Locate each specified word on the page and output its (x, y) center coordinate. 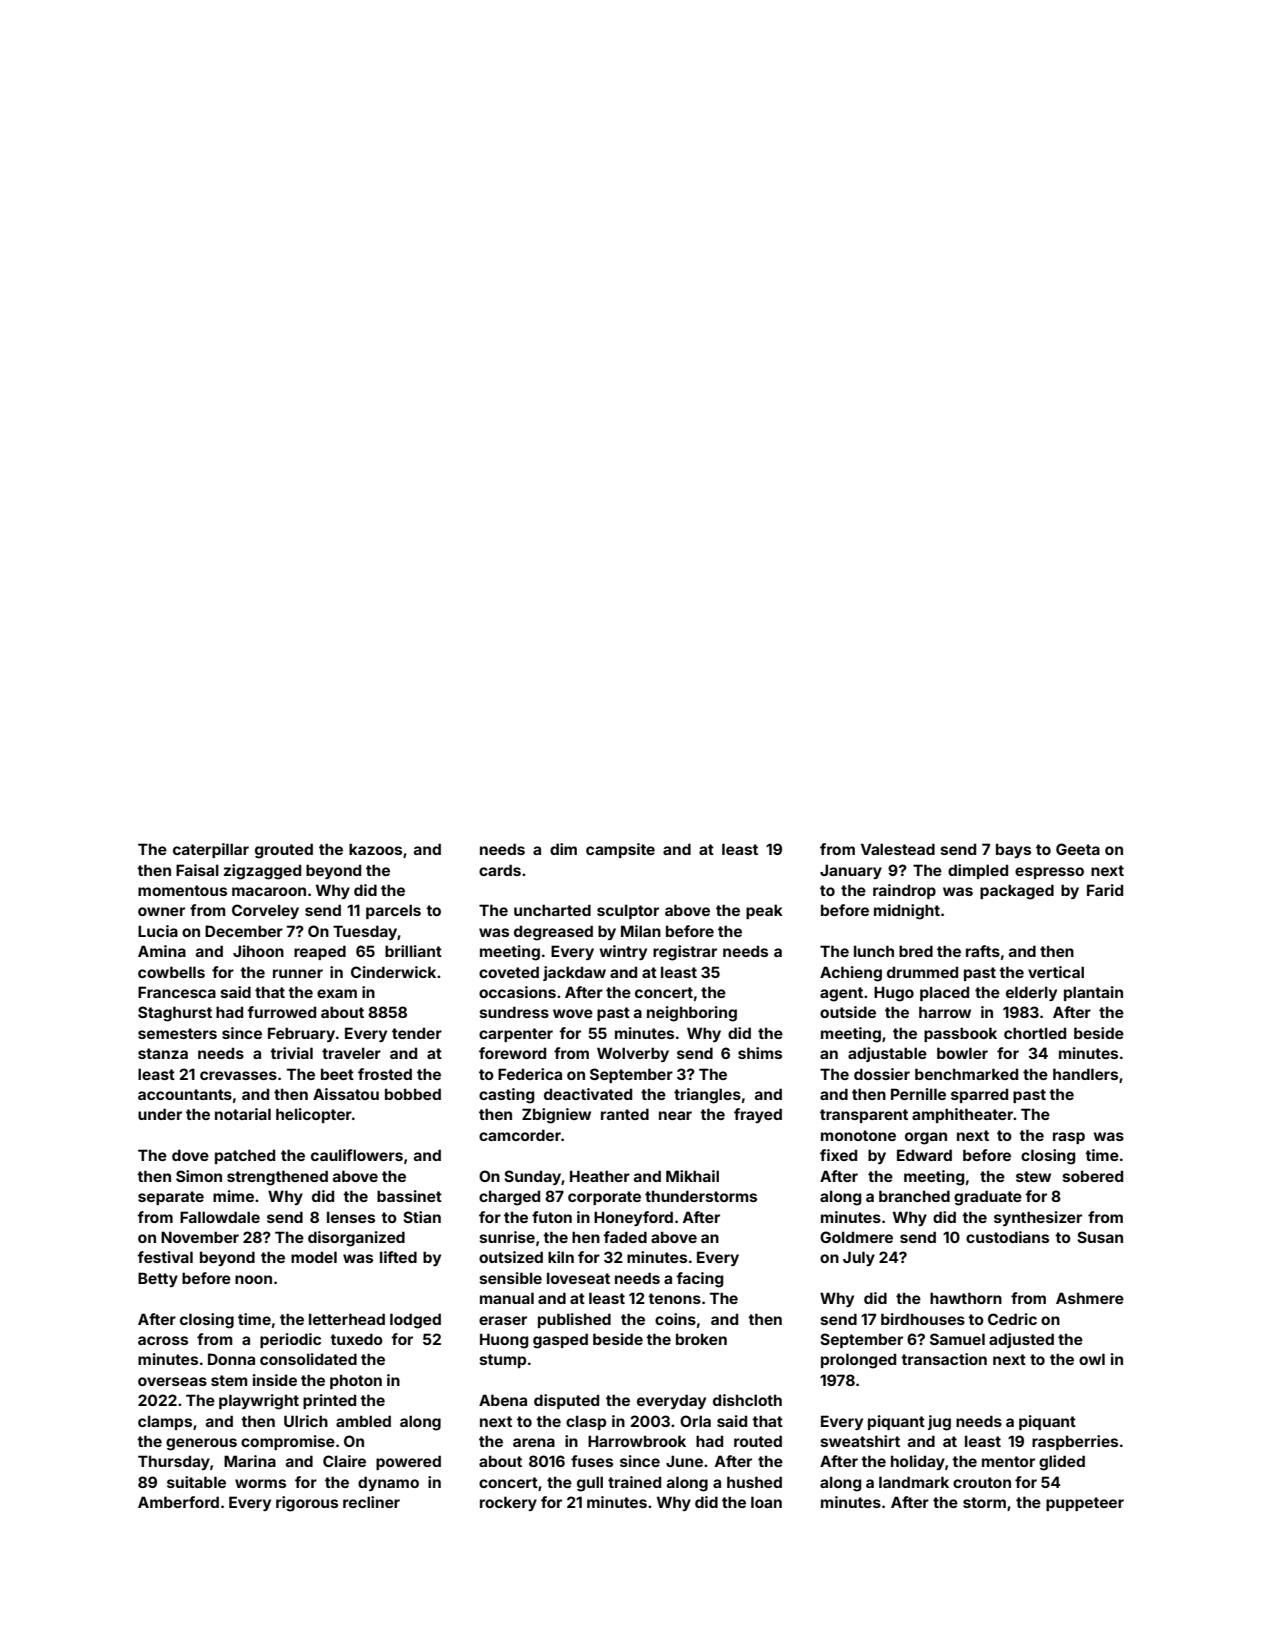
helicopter (314, 1115)
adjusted (1021, 1340)
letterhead (347, 1319)
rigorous (307, 1504)
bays (1013, 850)
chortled (1035, 1033)
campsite (620, 850)
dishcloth (747, 1400)
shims (760, 1053)
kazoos (375, 849)
